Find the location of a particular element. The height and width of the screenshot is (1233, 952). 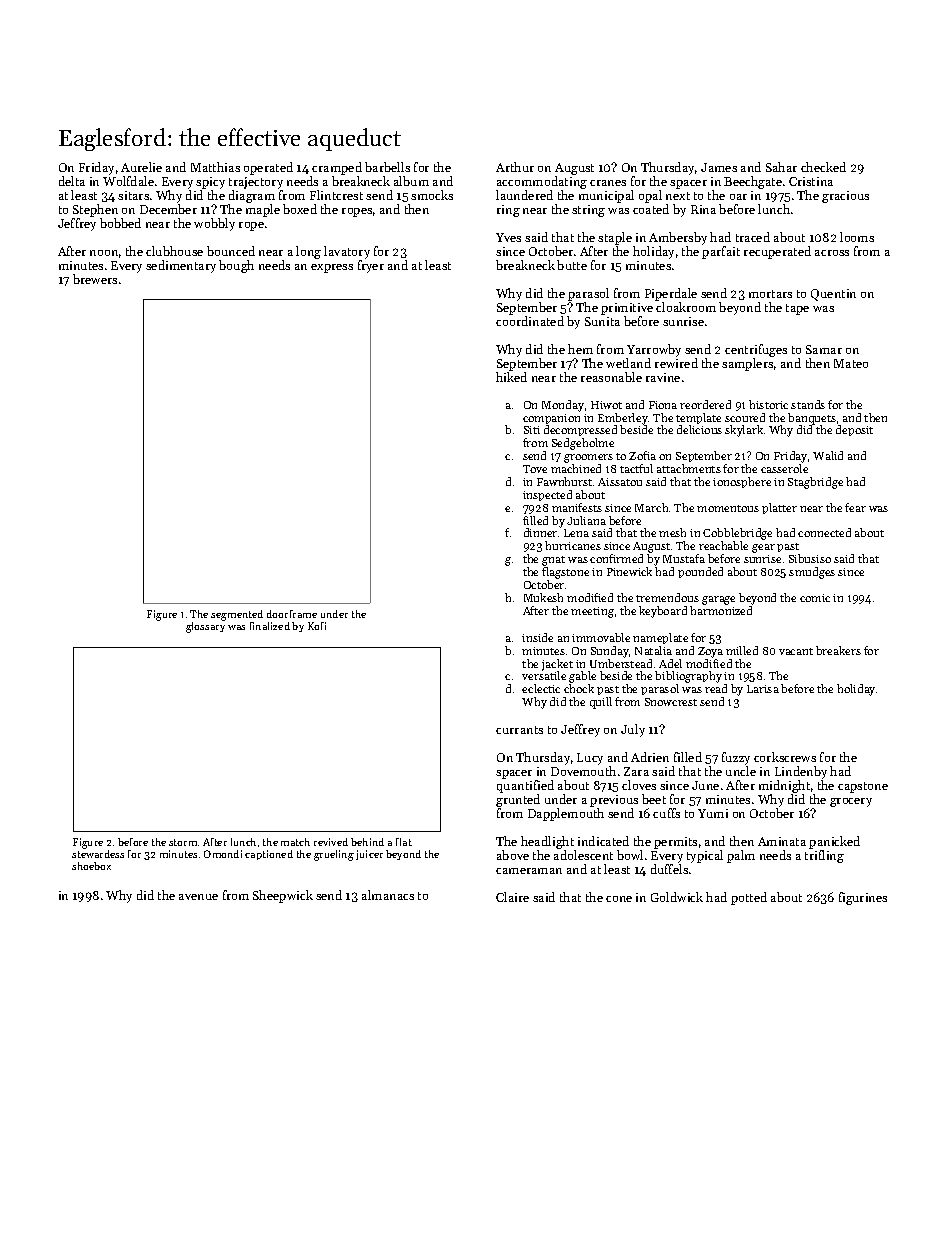

municipal is located at coordinates (606, 196).
